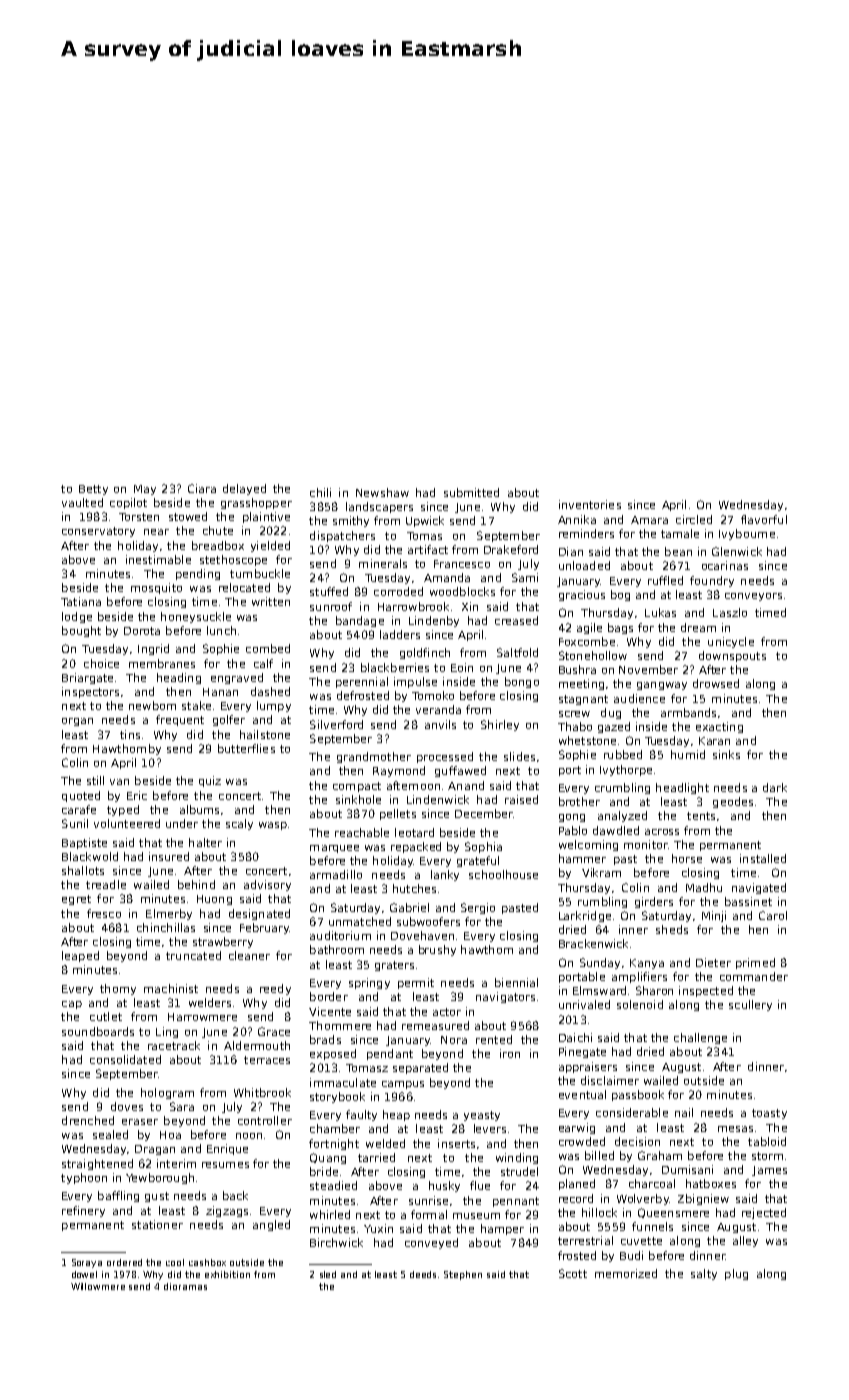 Image resolution: width=849 pixels, height=1400 pixels. Describe the element at coordinates (585, 916) in the image. I see `Larkridge` at that location.
